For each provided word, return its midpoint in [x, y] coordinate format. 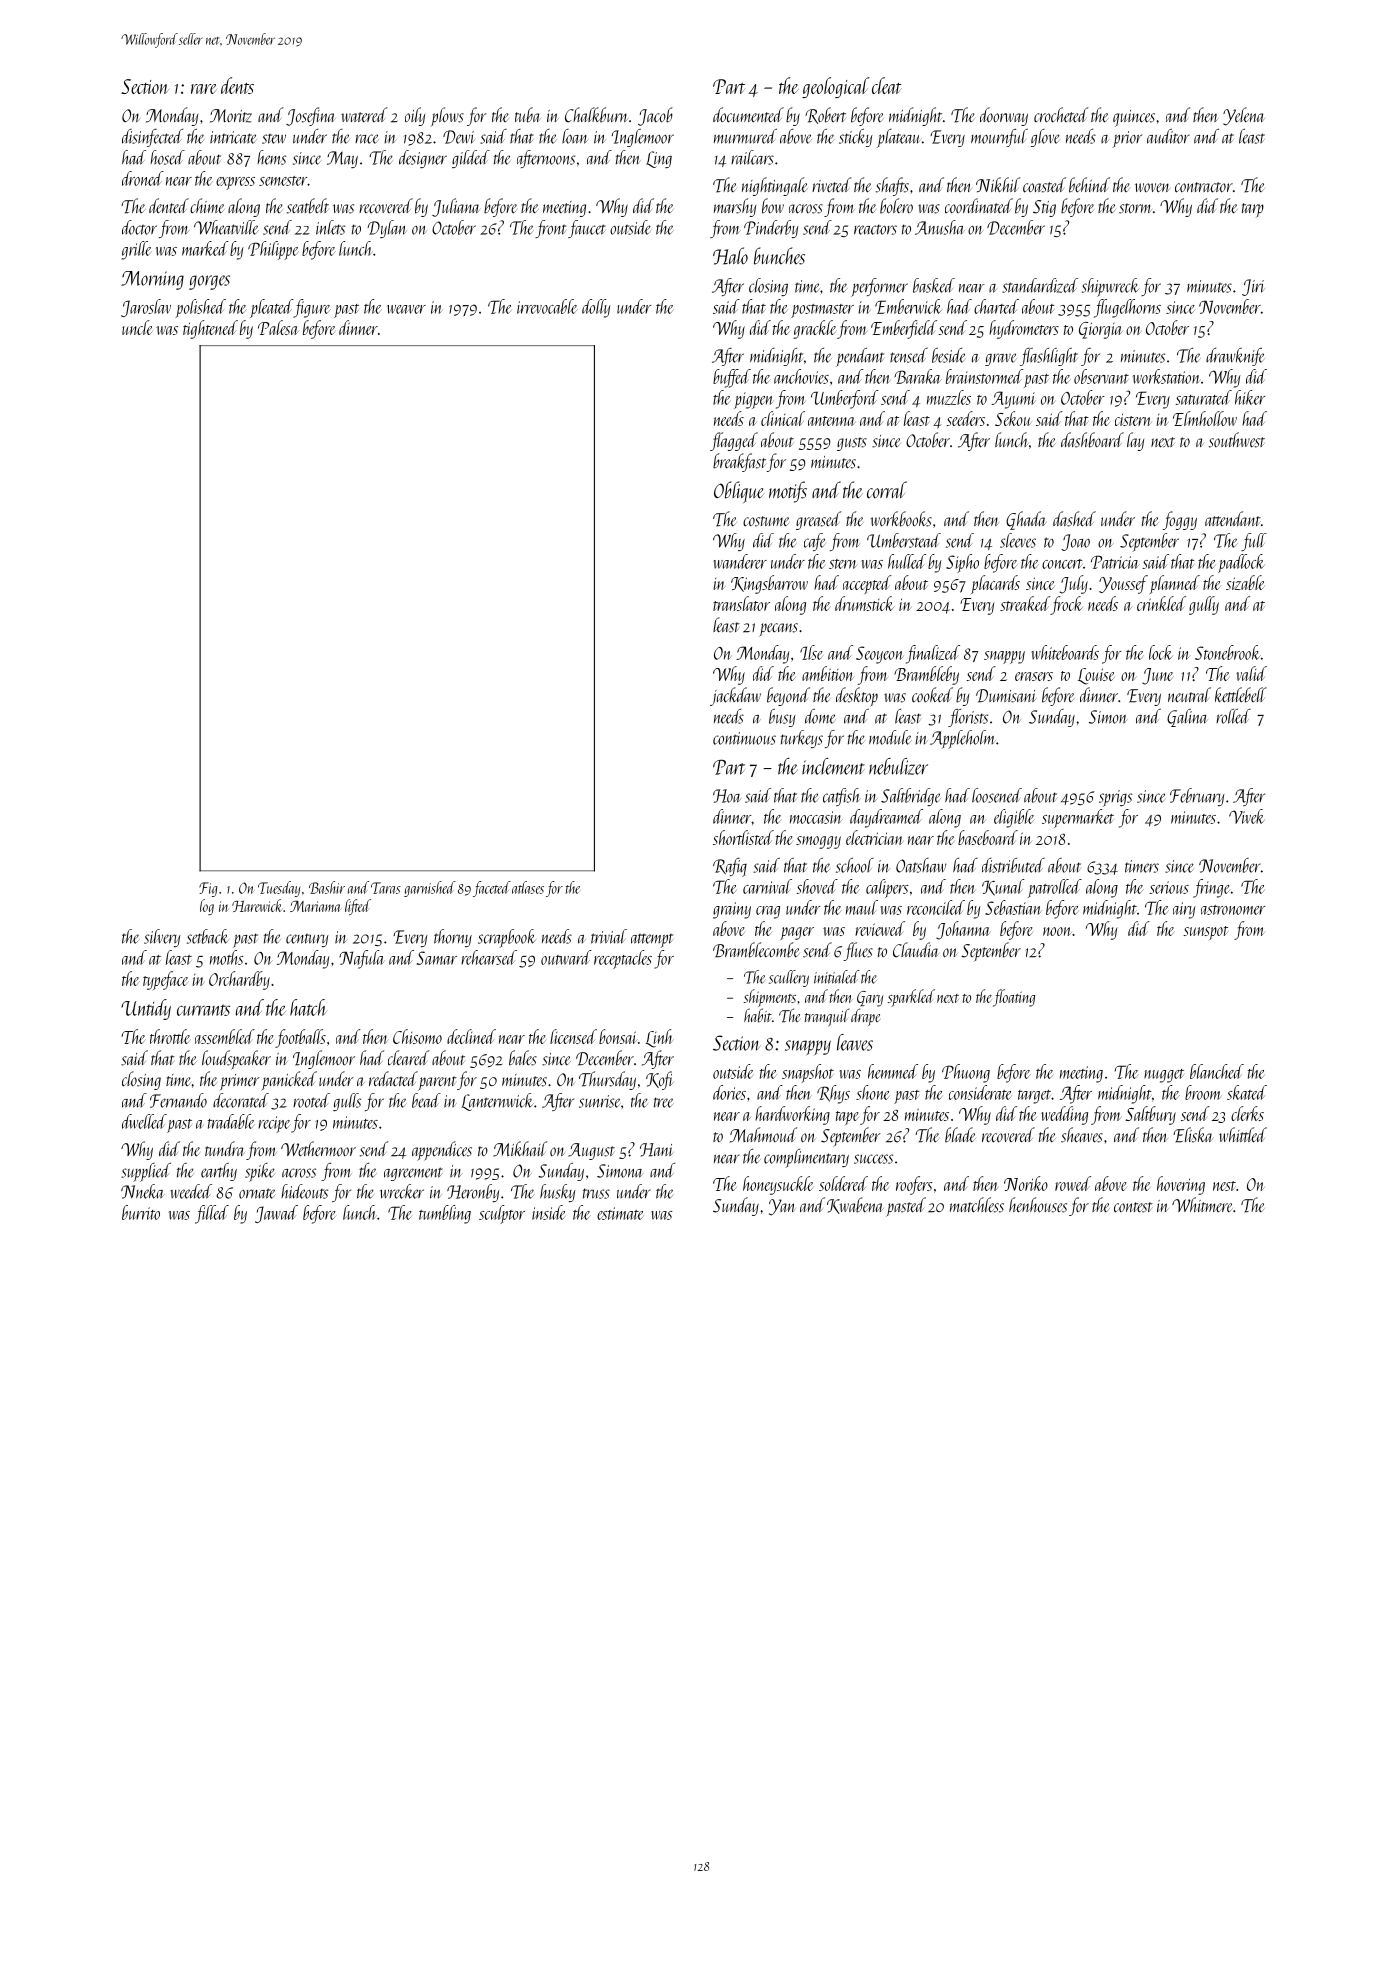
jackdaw [735, 696]
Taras [386, 888]
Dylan [386, 229]
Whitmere [1202, 1205]
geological [836, 87]
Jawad [276, 1214]
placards [995, 584]
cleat [887, 85]
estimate [620, 1213]
